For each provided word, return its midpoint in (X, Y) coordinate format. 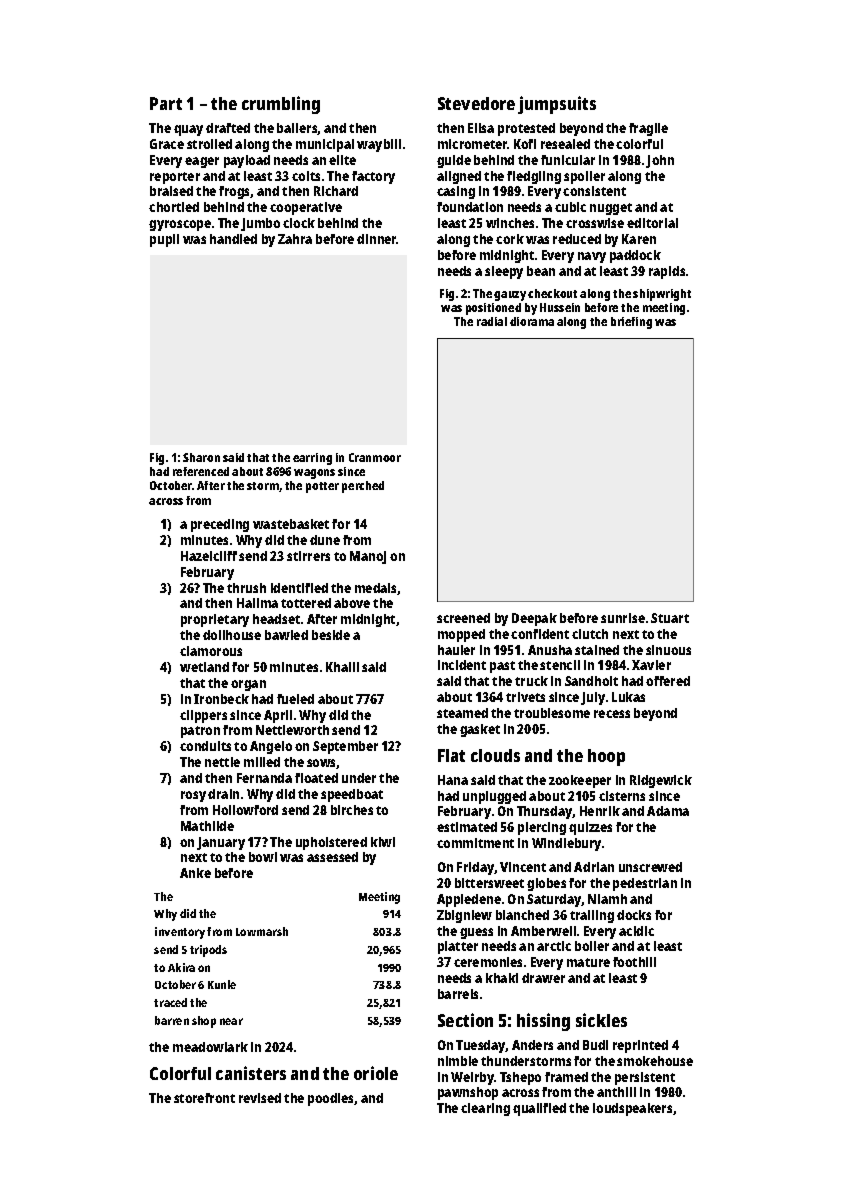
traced (170, 1002)
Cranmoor (375, 457)
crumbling (281, 105)
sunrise (623, 618)
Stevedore (476, 103)
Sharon (201, 457)
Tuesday (481, 1046)
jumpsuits (557, 105)
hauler (456, 650)
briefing (631, 323)
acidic (636, 931)
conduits (205, 746)
